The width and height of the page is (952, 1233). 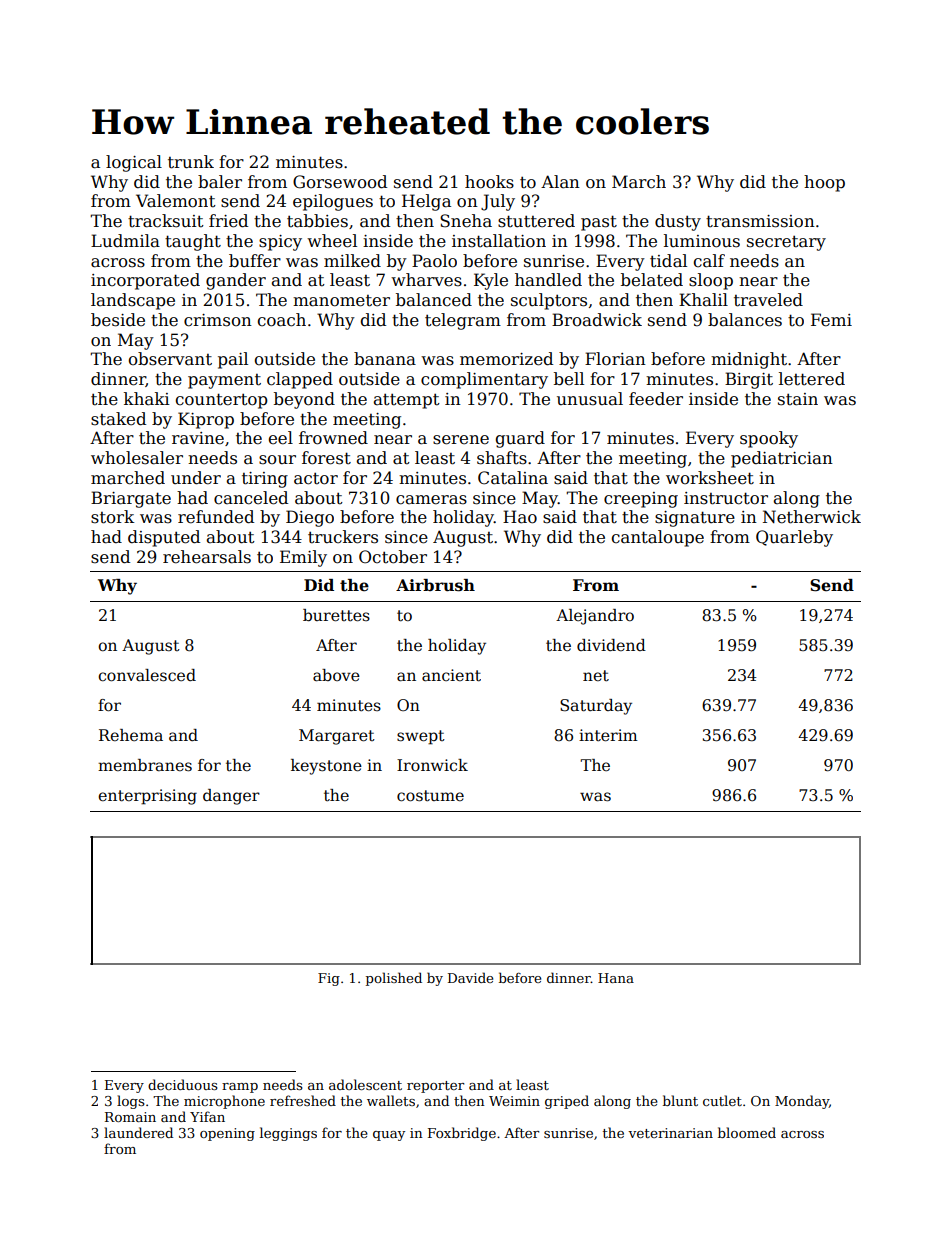 I want to click on interim, so click(x=608, y=735).
